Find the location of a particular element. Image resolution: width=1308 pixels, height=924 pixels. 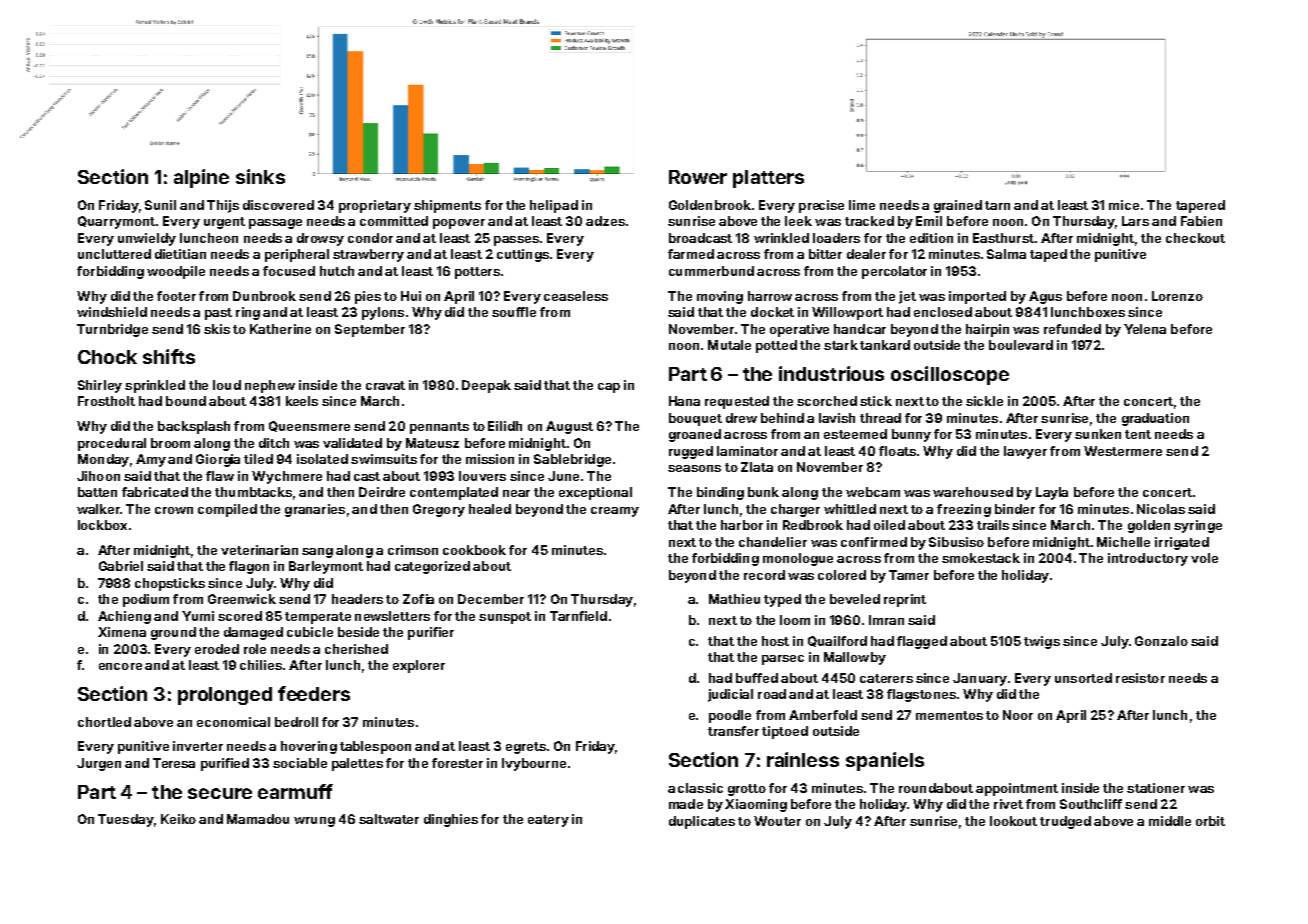

Keiko is located at coordinates (178, 819).
